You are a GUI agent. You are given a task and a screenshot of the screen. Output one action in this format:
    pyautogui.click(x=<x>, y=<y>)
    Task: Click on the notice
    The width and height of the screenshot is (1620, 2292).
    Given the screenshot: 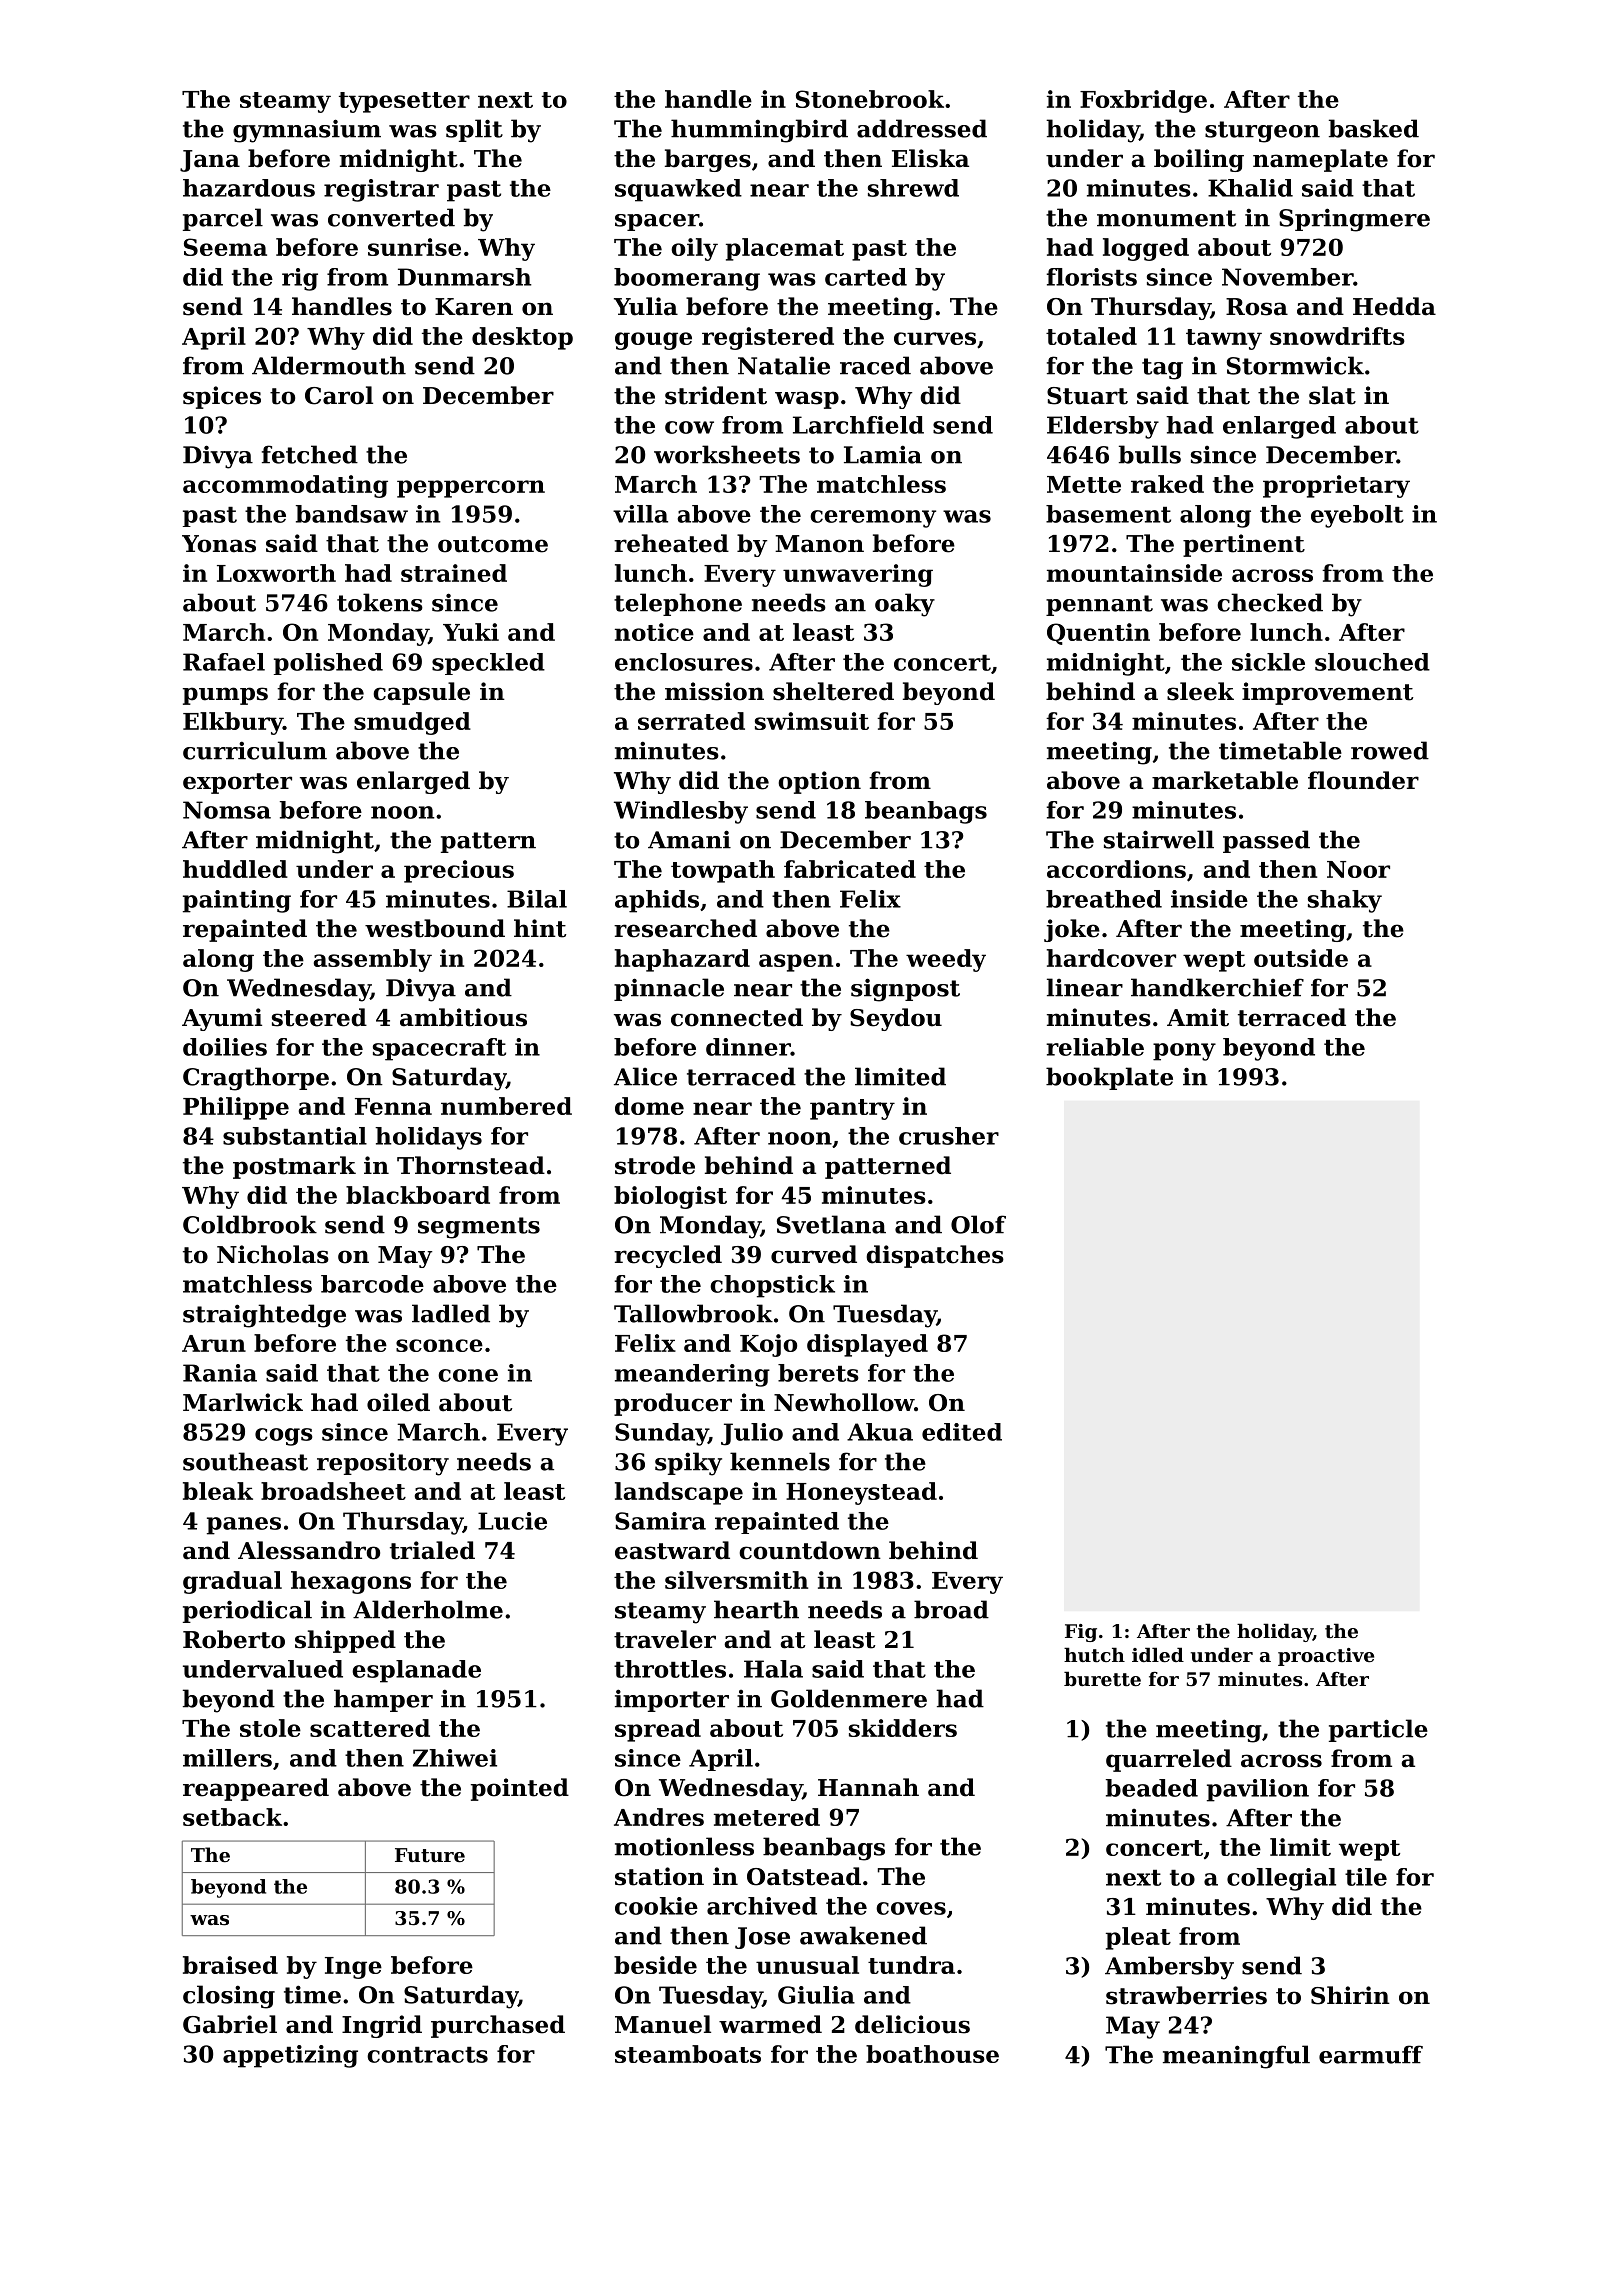 What is the action you would take?
    pyautogui.click(x=654, y=632)
